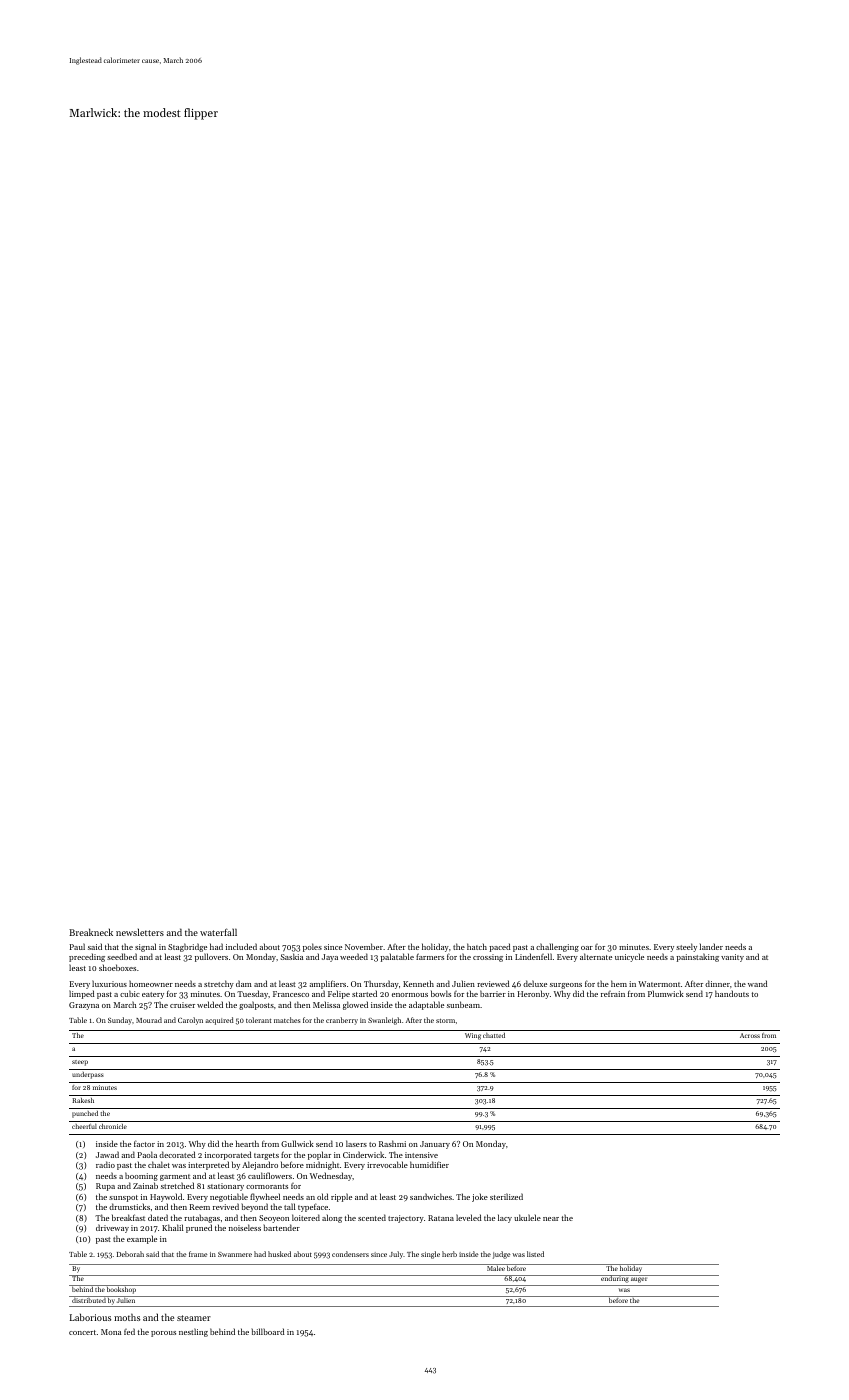 The width and height of the screenshot is (849, 1400). Describe the element at coordinates (435, 1145) in the screenshot. I see `January` at that location.
